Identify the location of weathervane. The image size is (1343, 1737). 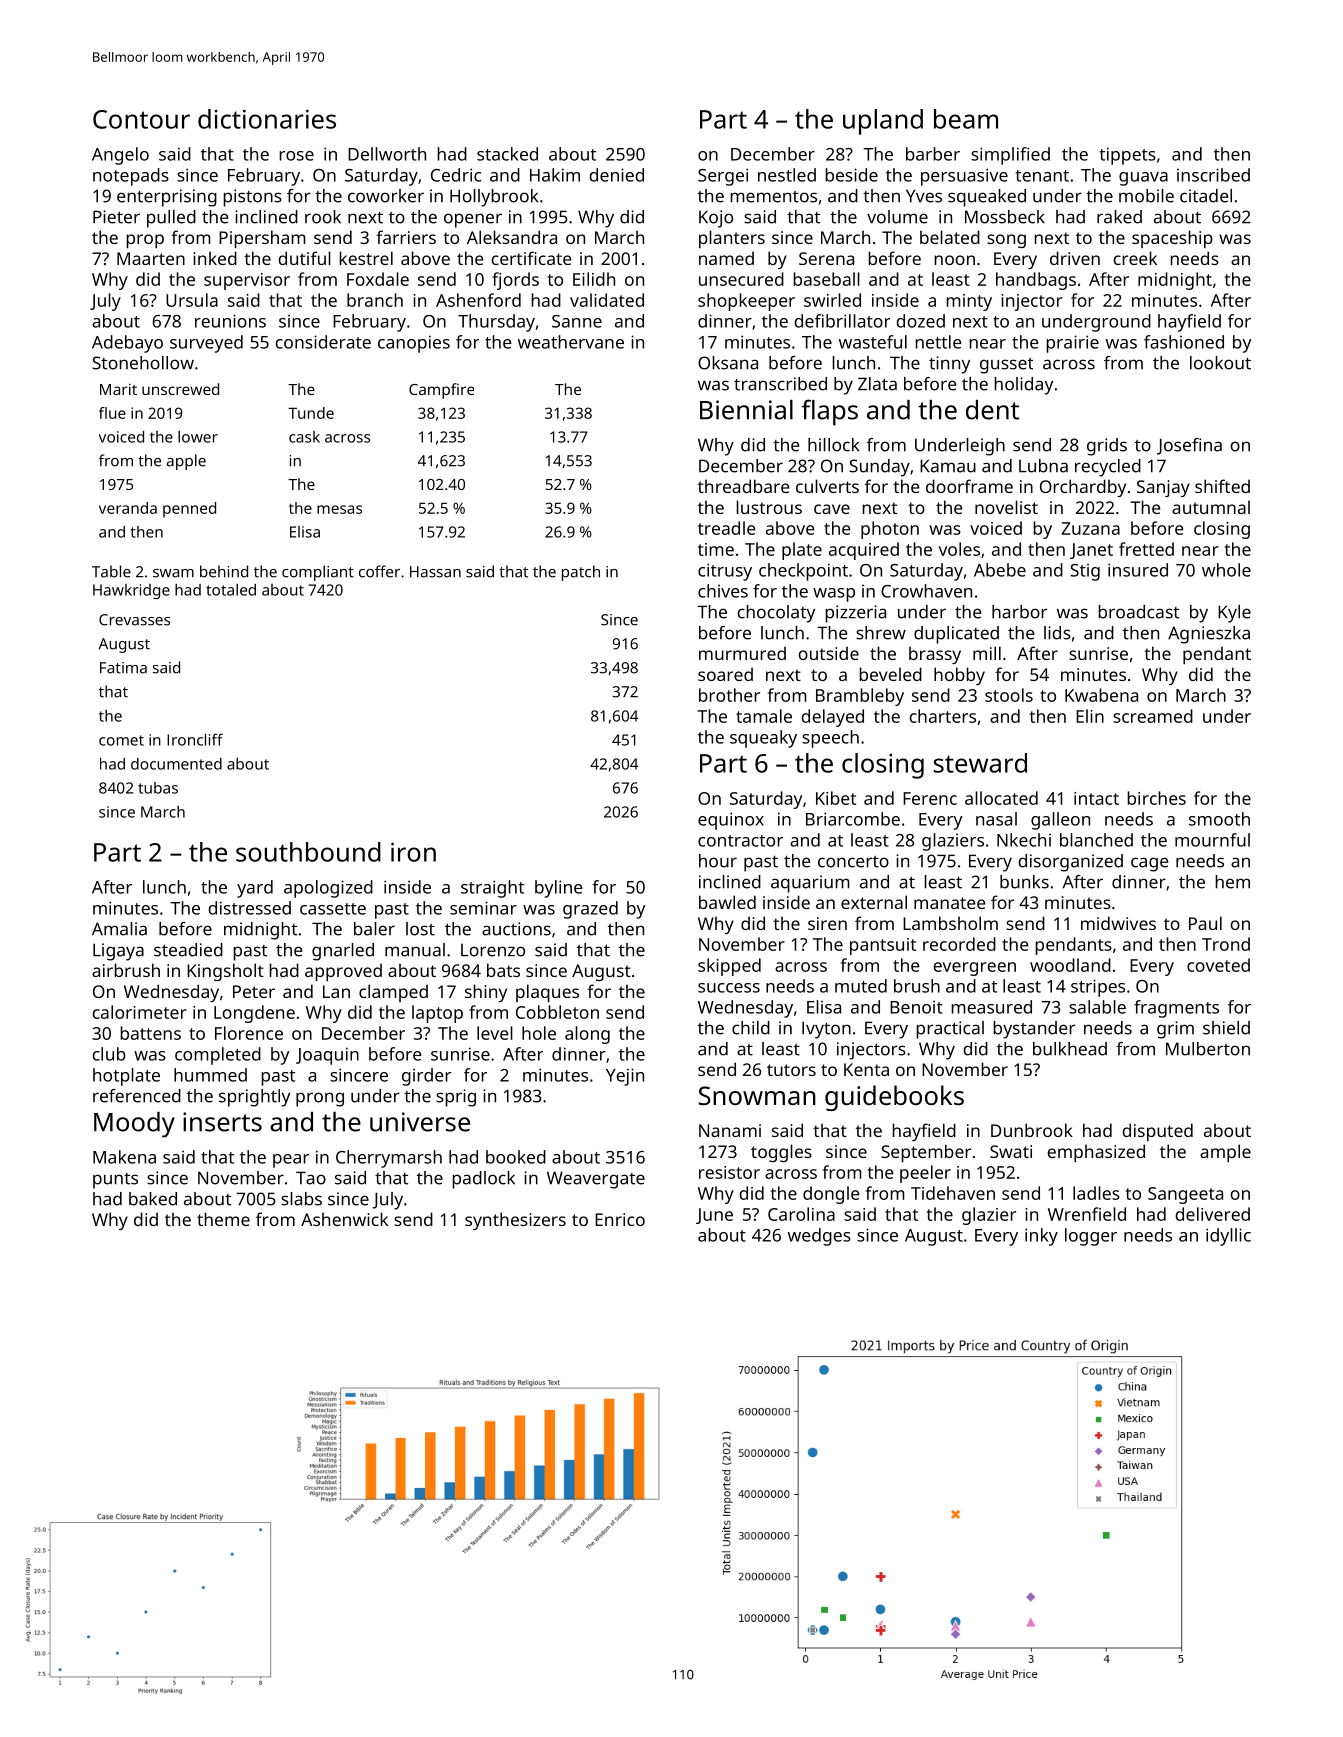
(571, 342).
